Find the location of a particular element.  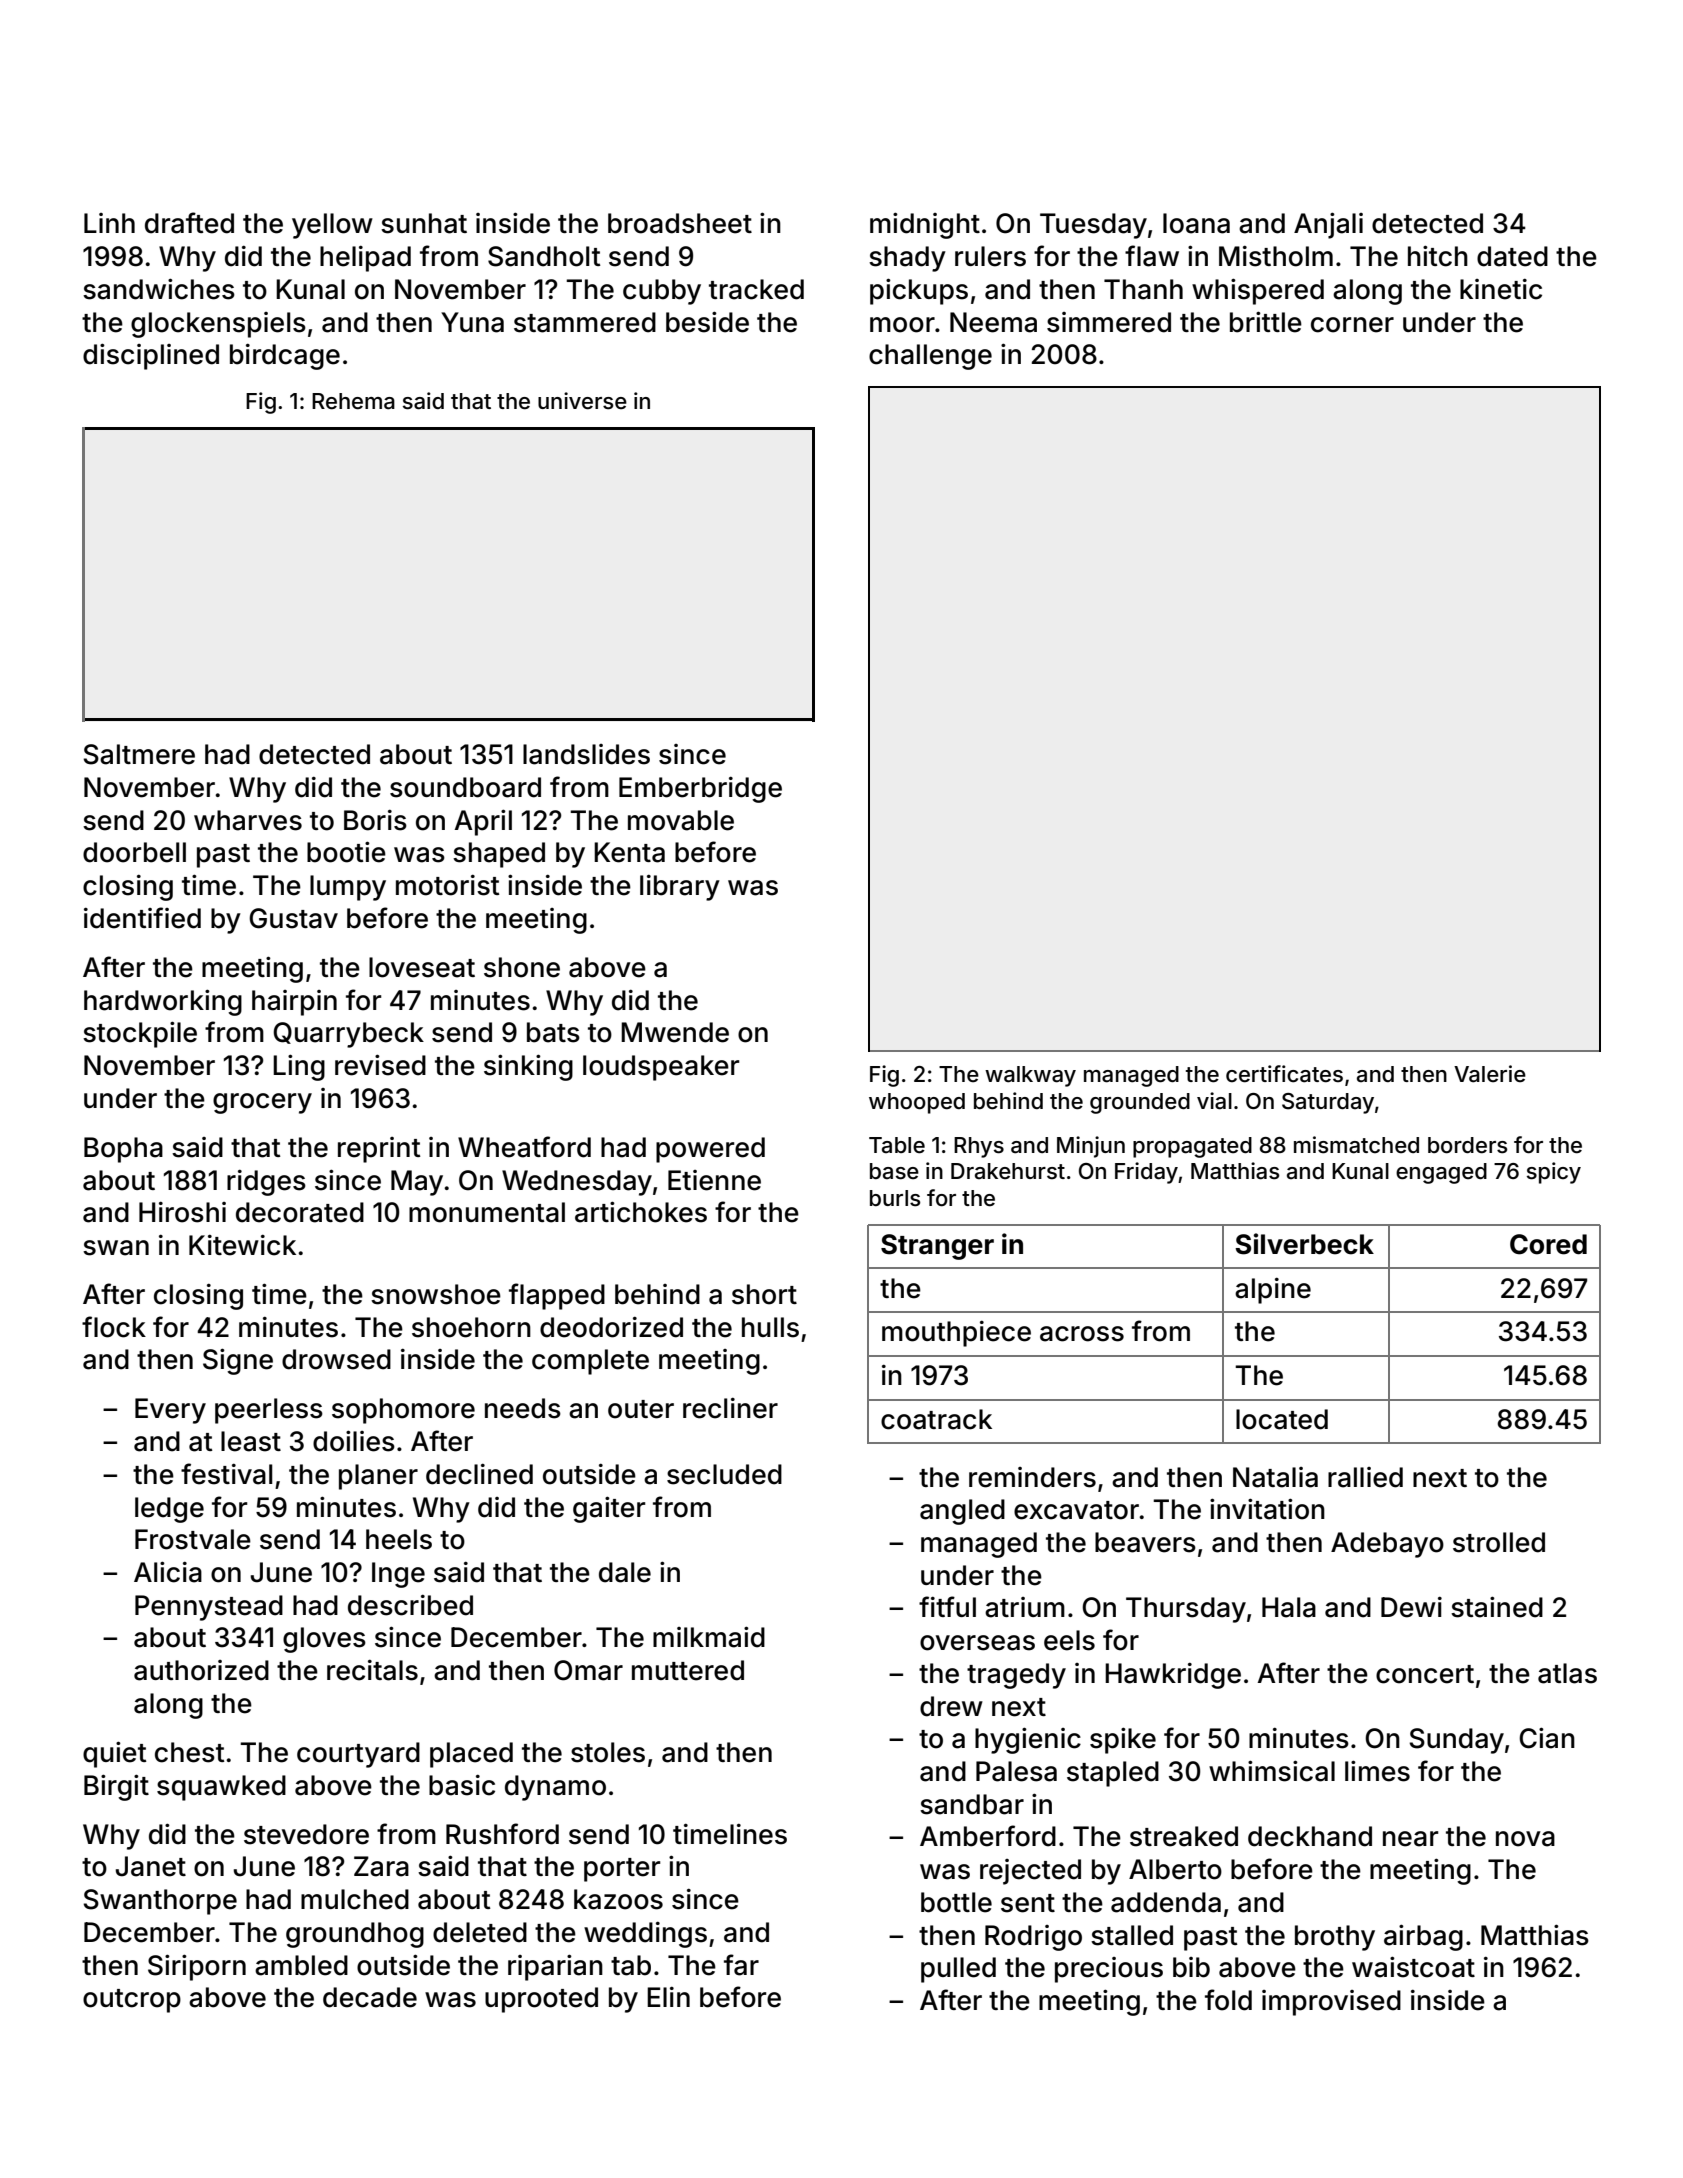

Linh is located at coordinates (109, 223).
